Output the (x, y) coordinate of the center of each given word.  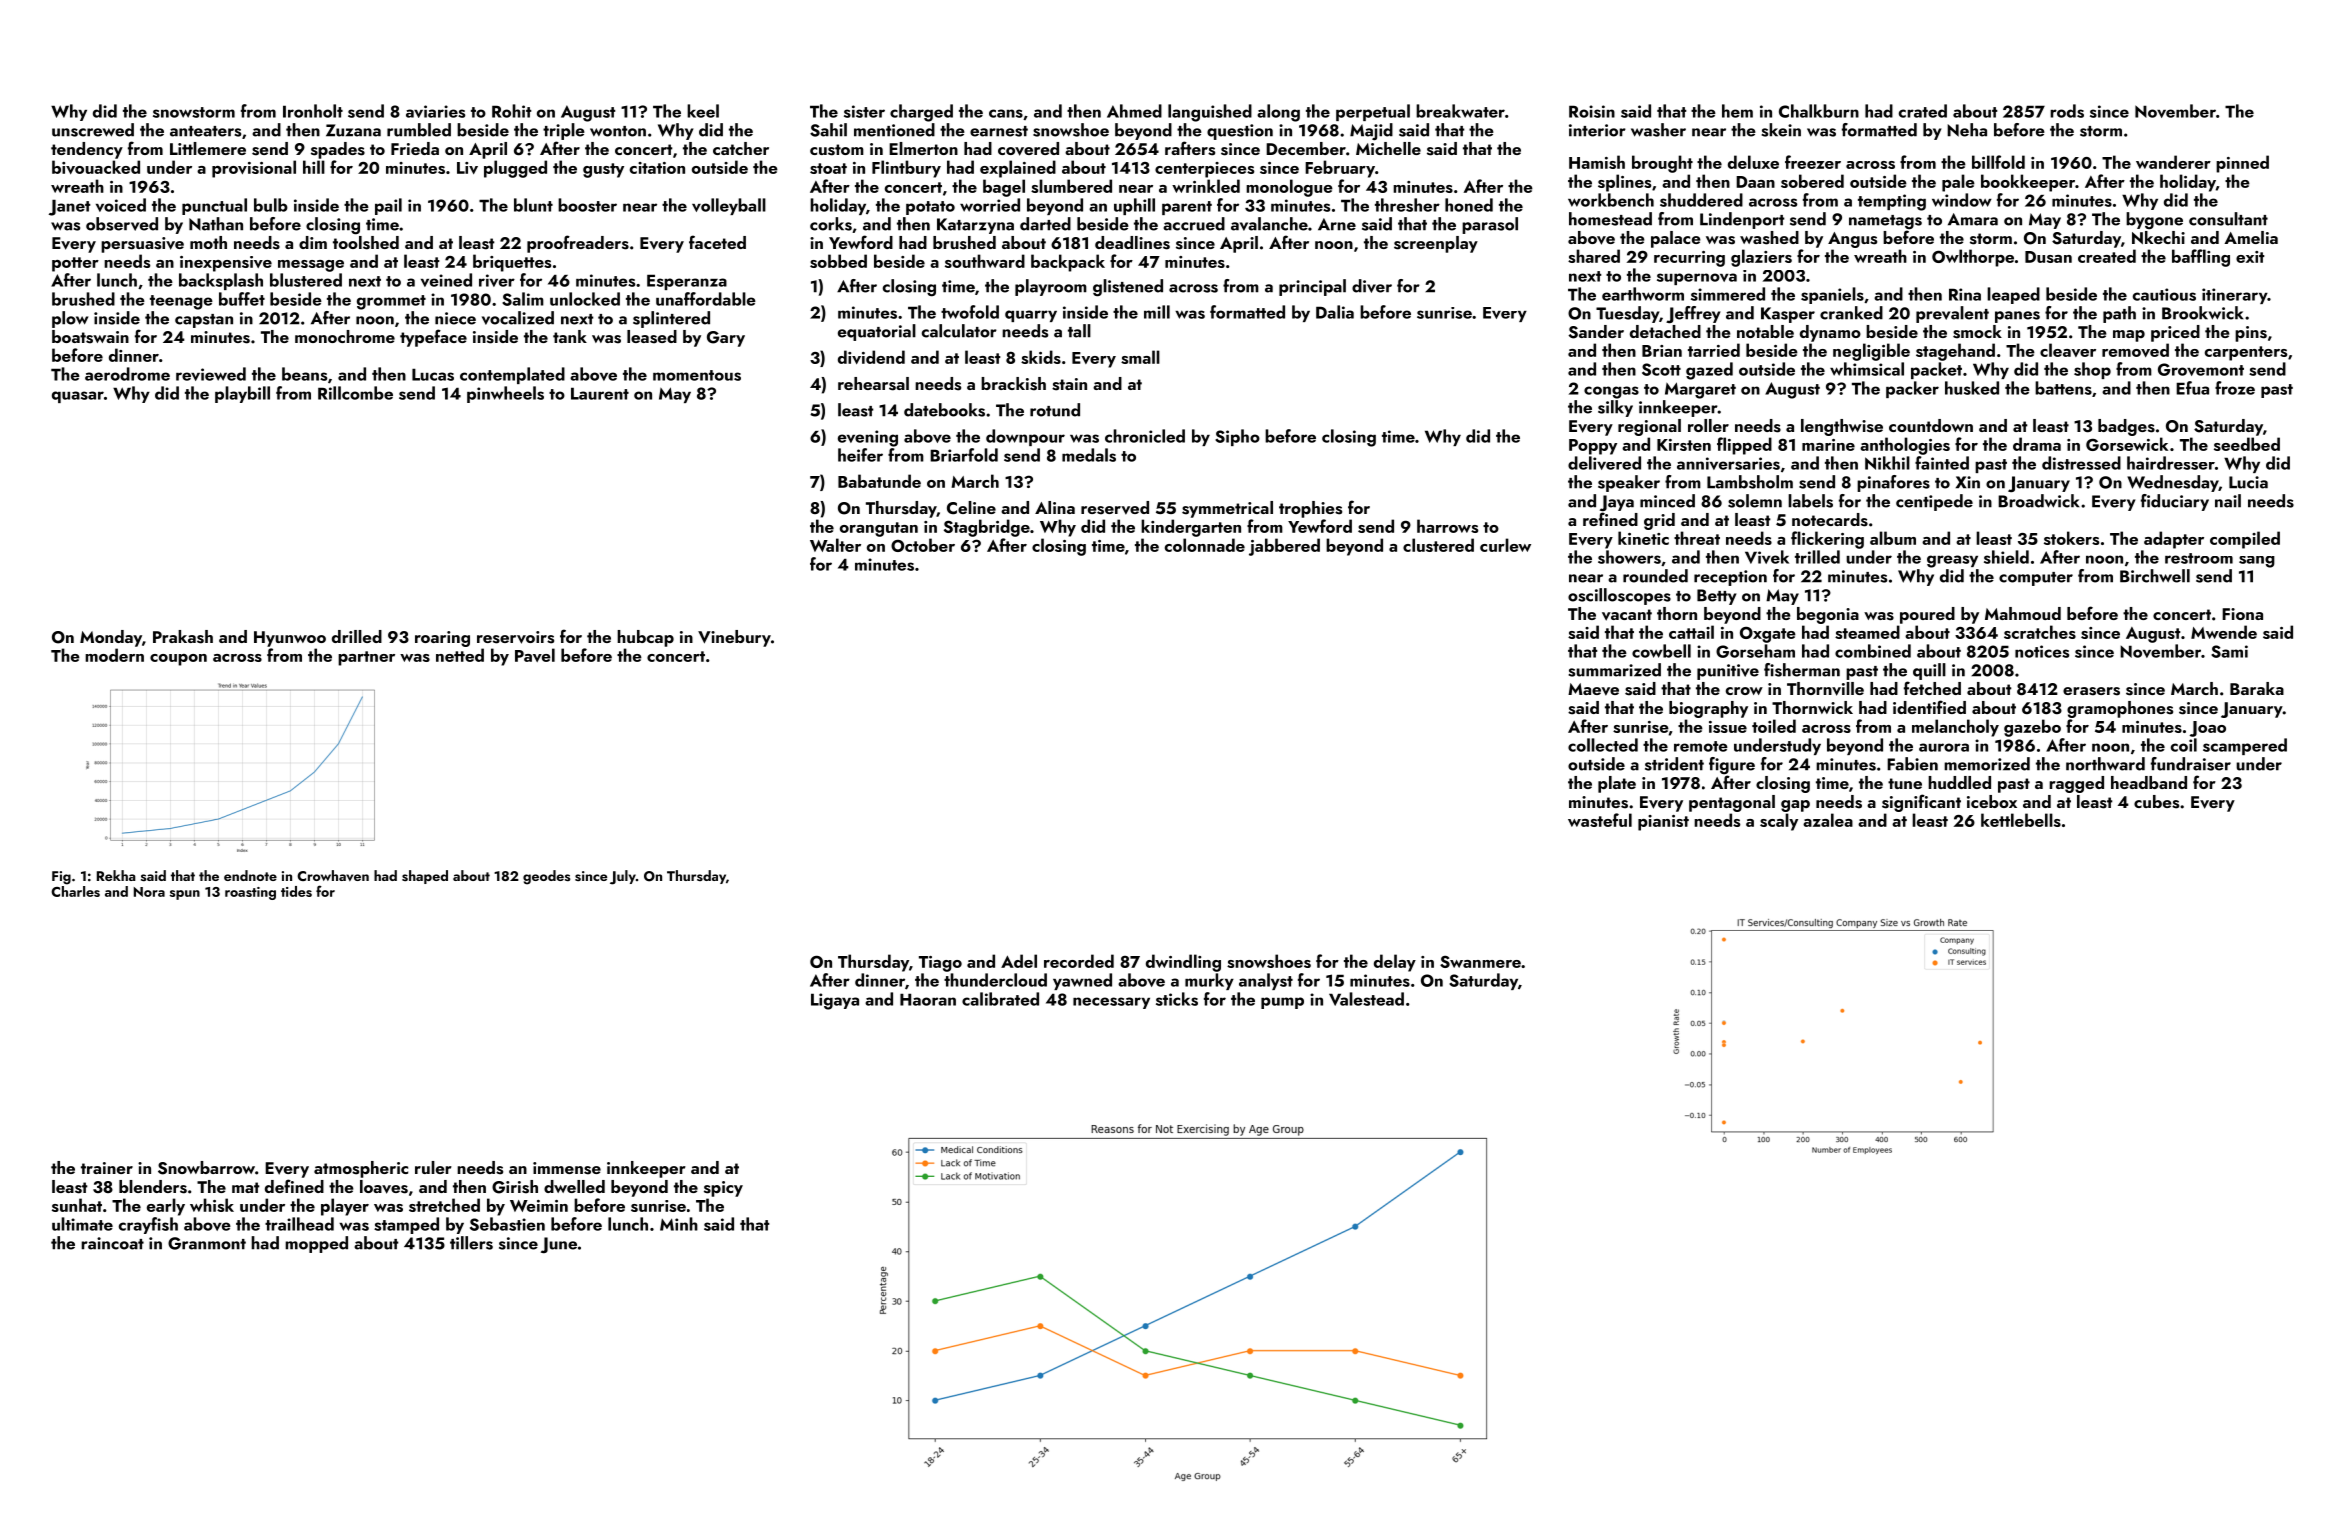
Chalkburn (1819, 111)
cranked (1851, 313)
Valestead (1366, 999)
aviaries (435, 111)
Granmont (207, 1243)
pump (1282, 1003)
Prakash (183, 637)
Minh (679, 1224)
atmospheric (361, 1169)
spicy (723, 1189)
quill (1929, 671)
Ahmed (1134, 111)
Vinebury (734, 638)
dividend (871, 357)
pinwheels (505, 394)
